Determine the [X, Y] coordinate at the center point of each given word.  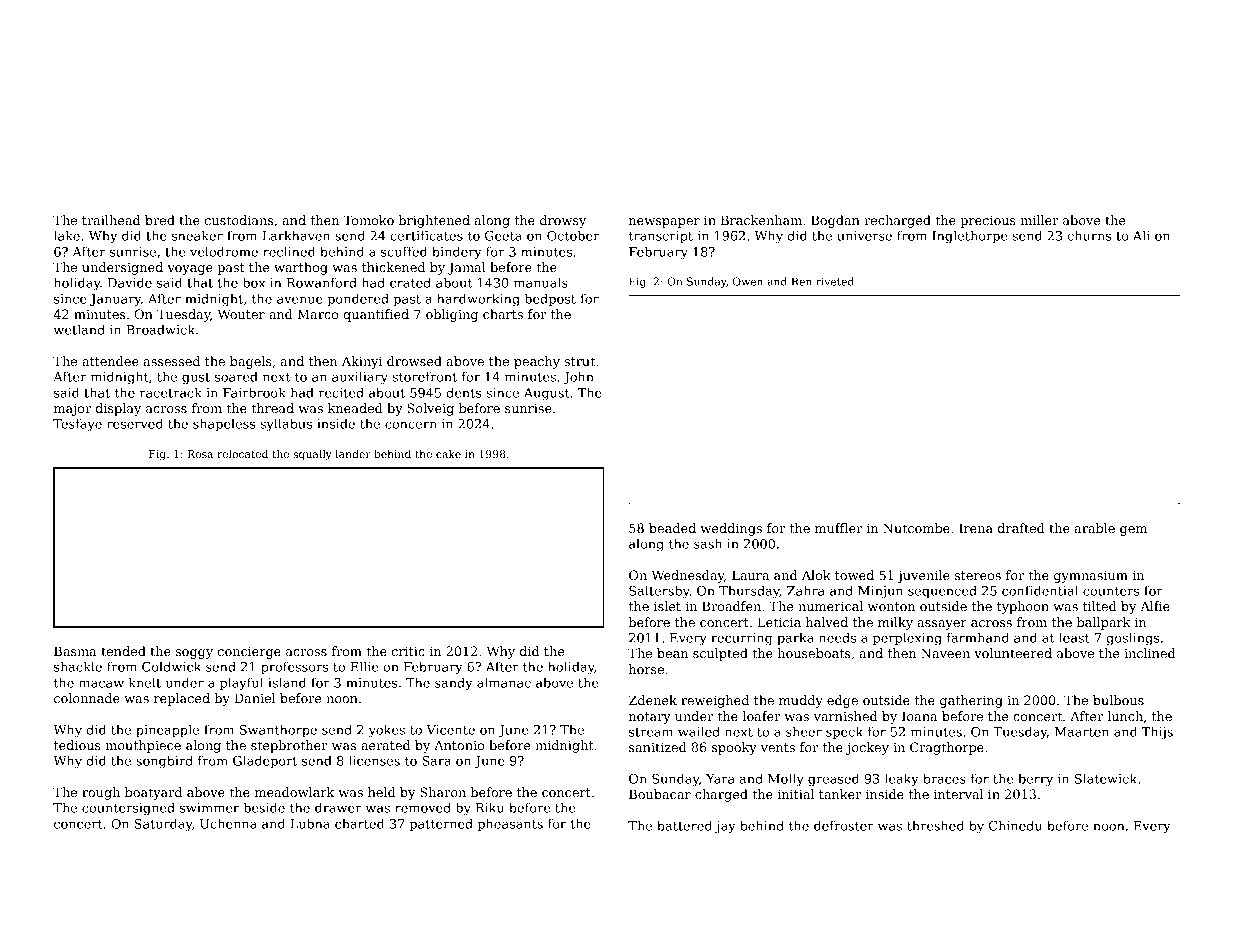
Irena [976, 528]
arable [1095, 528]
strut [579, 361]
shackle [78, 666]
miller [1040, 220]
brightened [434, 221]
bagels [251, 362]
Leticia [779, 622]
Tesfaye [77, 425]
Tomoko [369, 220]
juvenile [923, 576]
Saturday [163, 825]
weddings [731, 529]
